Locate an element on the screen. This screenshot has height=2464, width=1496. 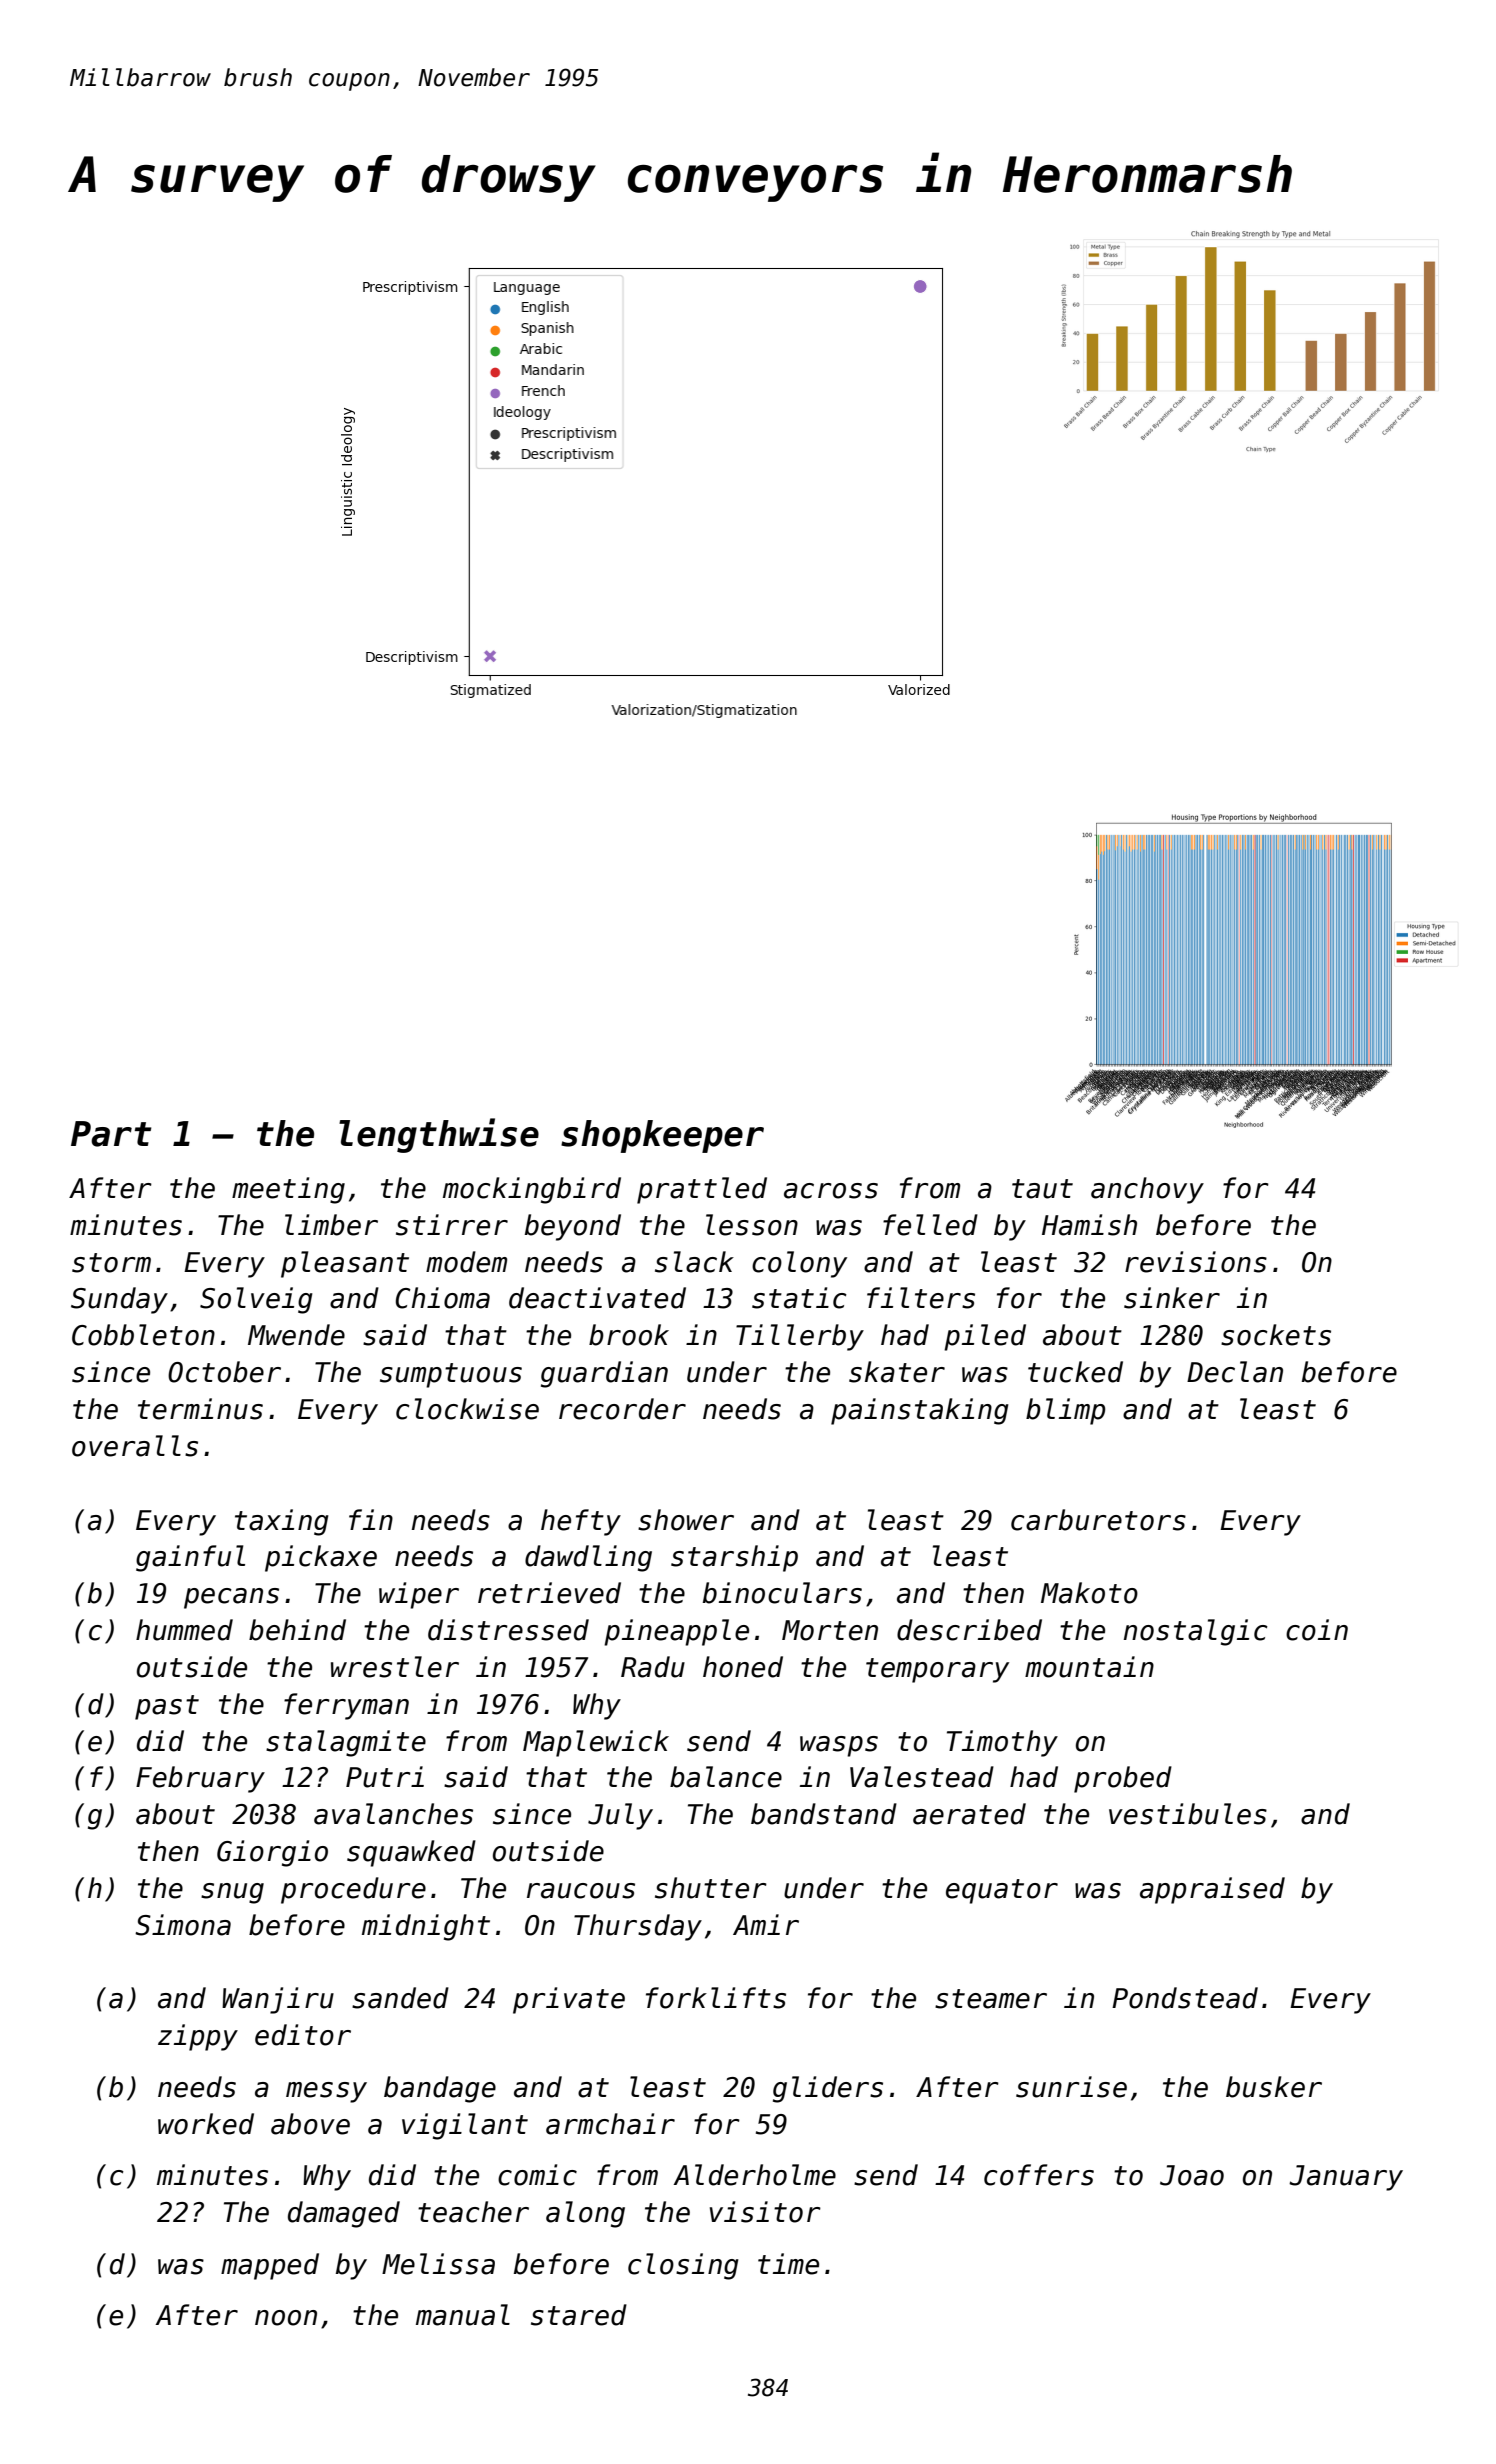
honed is located at coordinates (743, 1667).
